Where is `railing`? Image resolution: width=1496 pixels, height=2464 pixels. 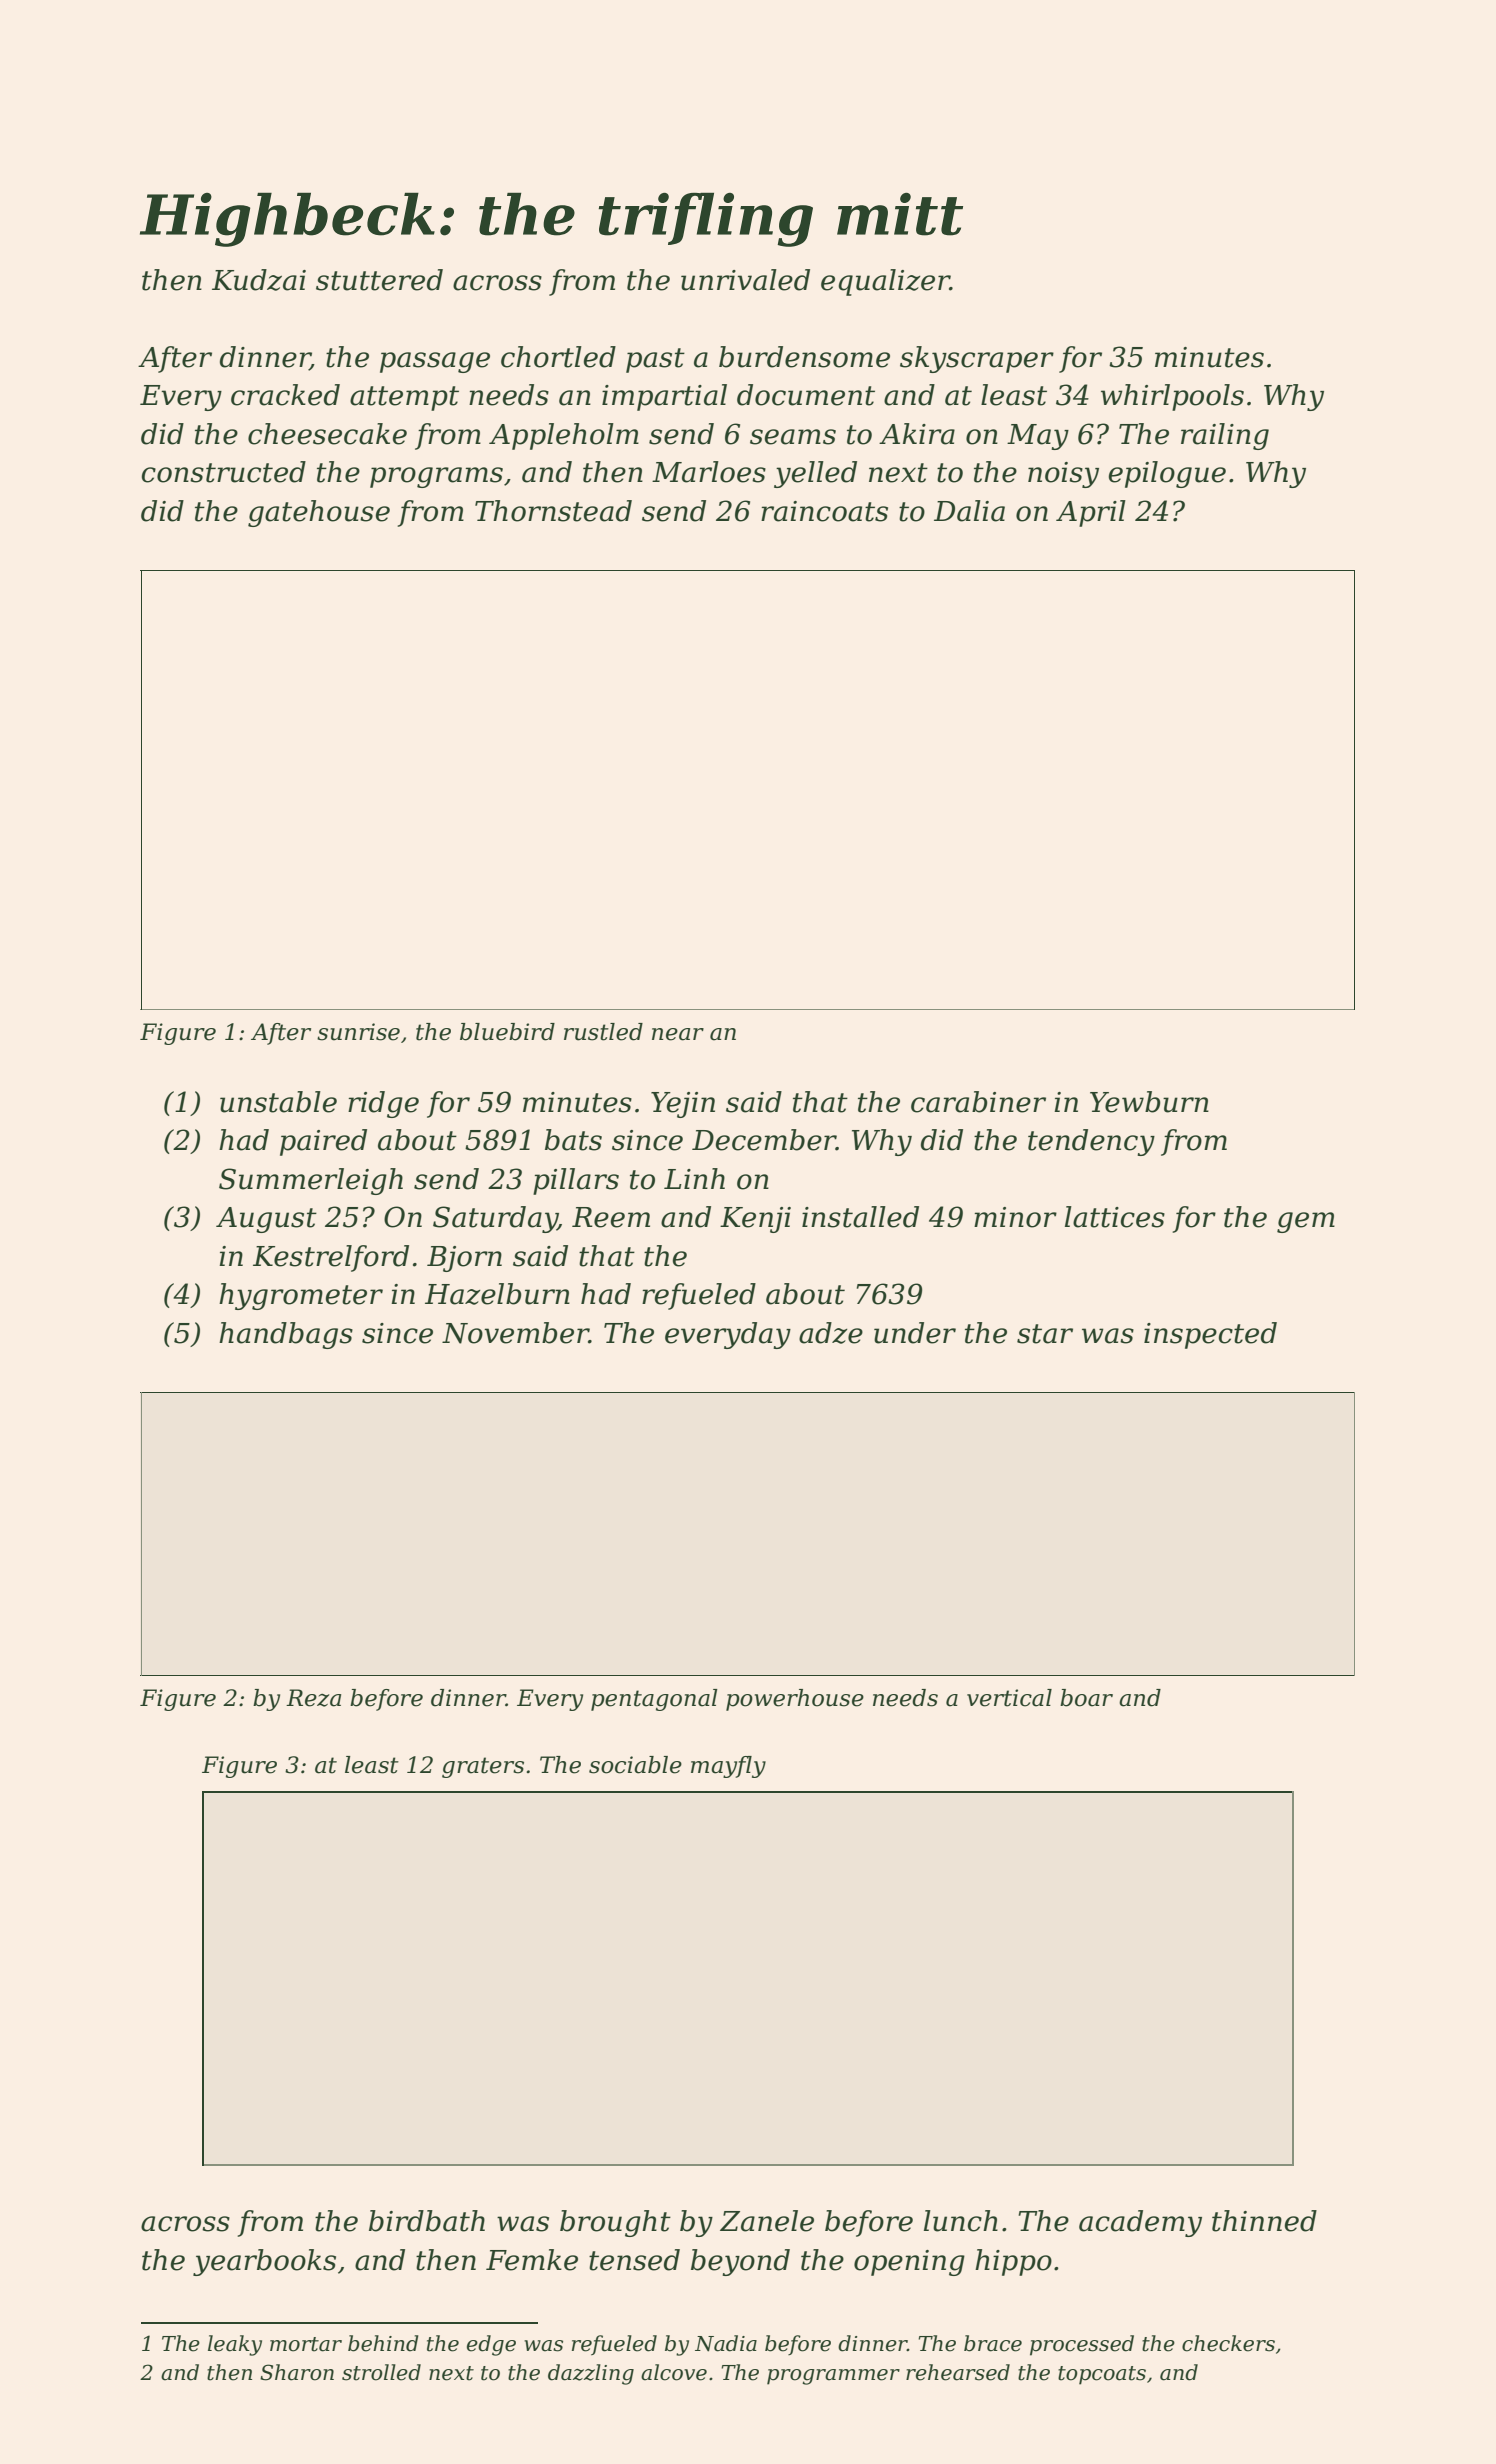 railing is located at coordinates (1225, 436).
